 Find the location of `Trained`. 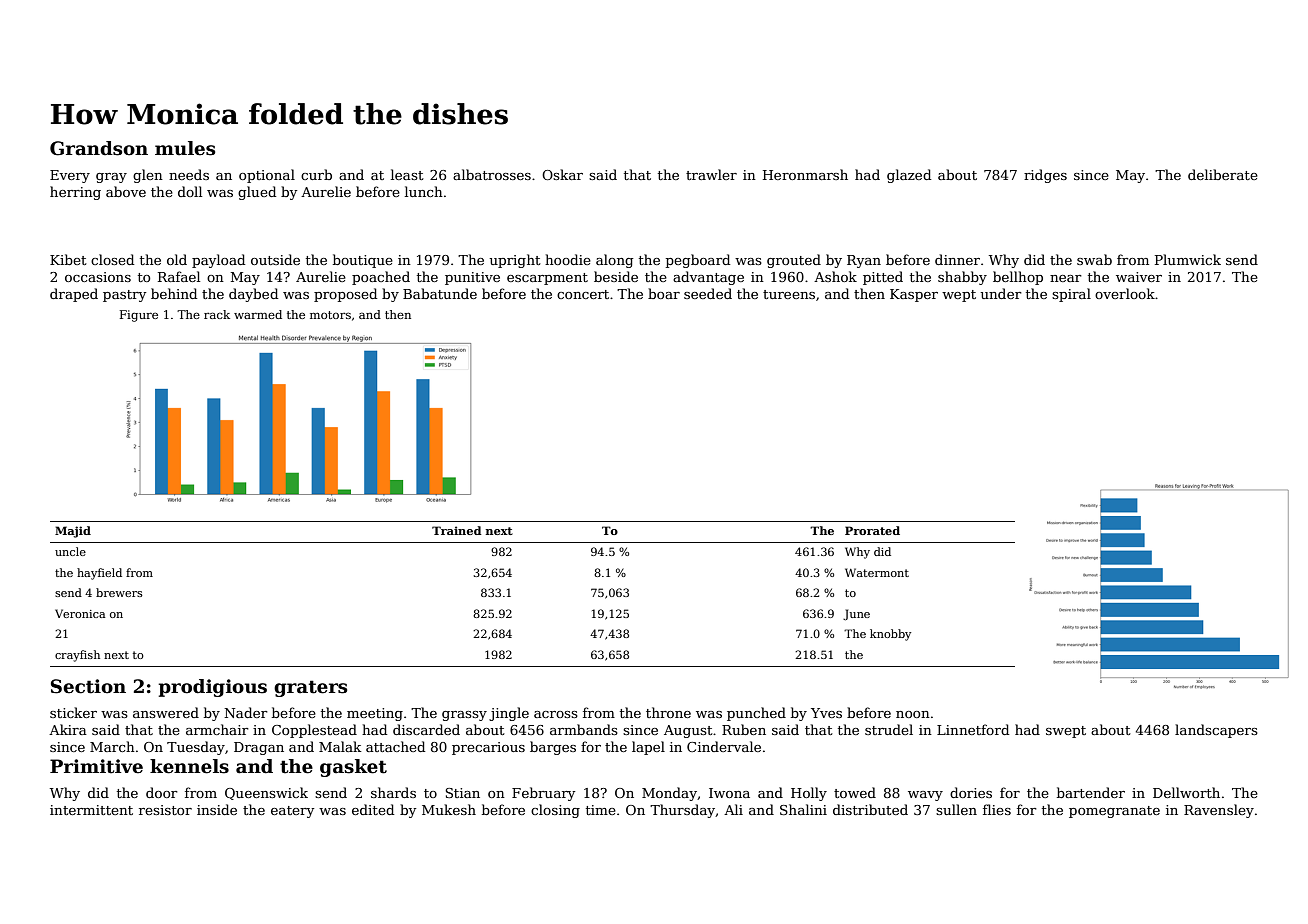

Trained is located at coordinates (457, 530).
